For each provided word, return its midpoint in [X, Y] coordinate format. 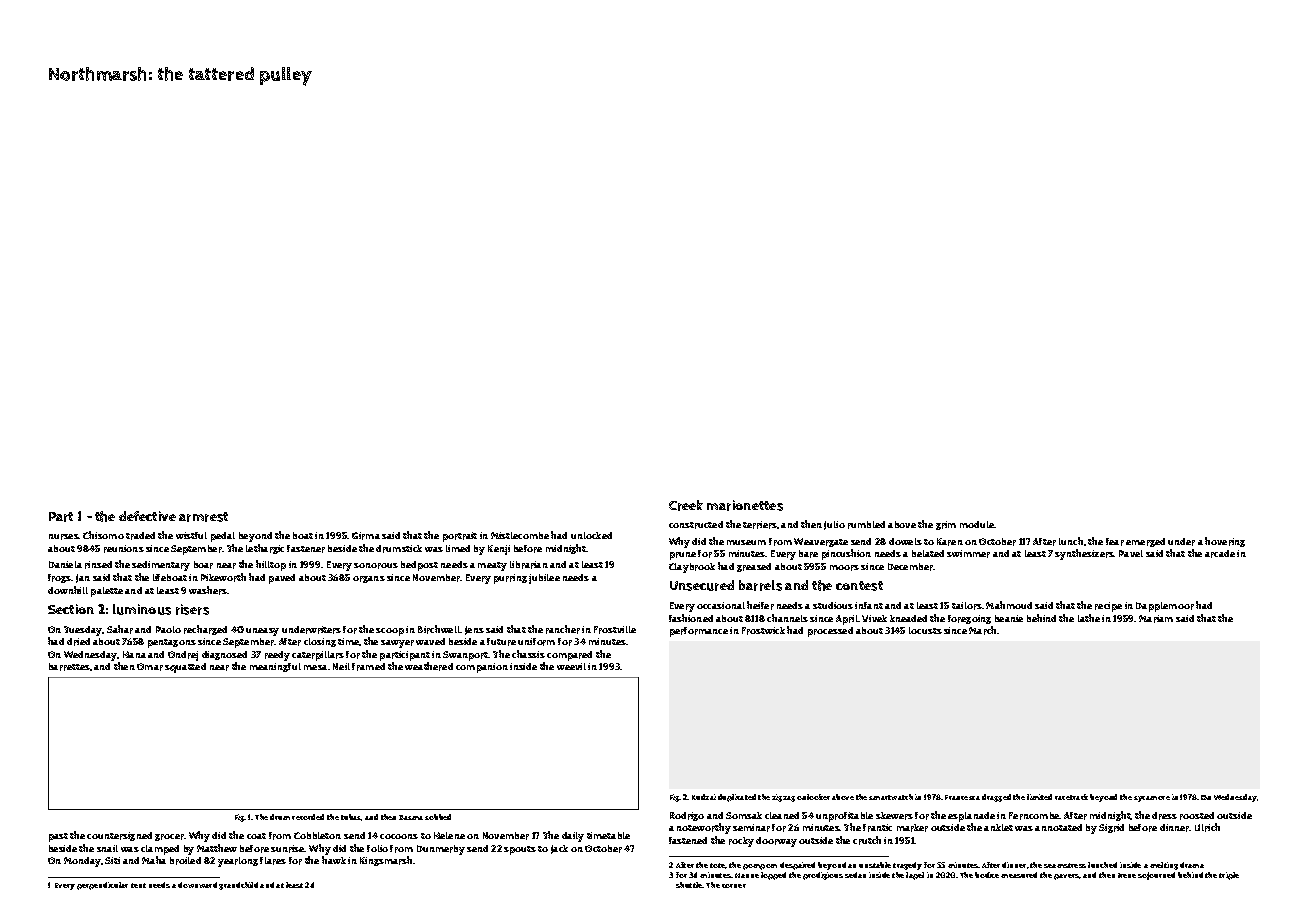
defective [147, 516]
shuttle [689, 885]
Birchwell [439, 629]
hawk [334, 860]
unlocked [591, 535]
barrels [760, 585]
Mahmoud [1009, 605]
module [977, 524]
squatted [185, 668]
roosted [1197, 816]
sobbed [438, 817]
